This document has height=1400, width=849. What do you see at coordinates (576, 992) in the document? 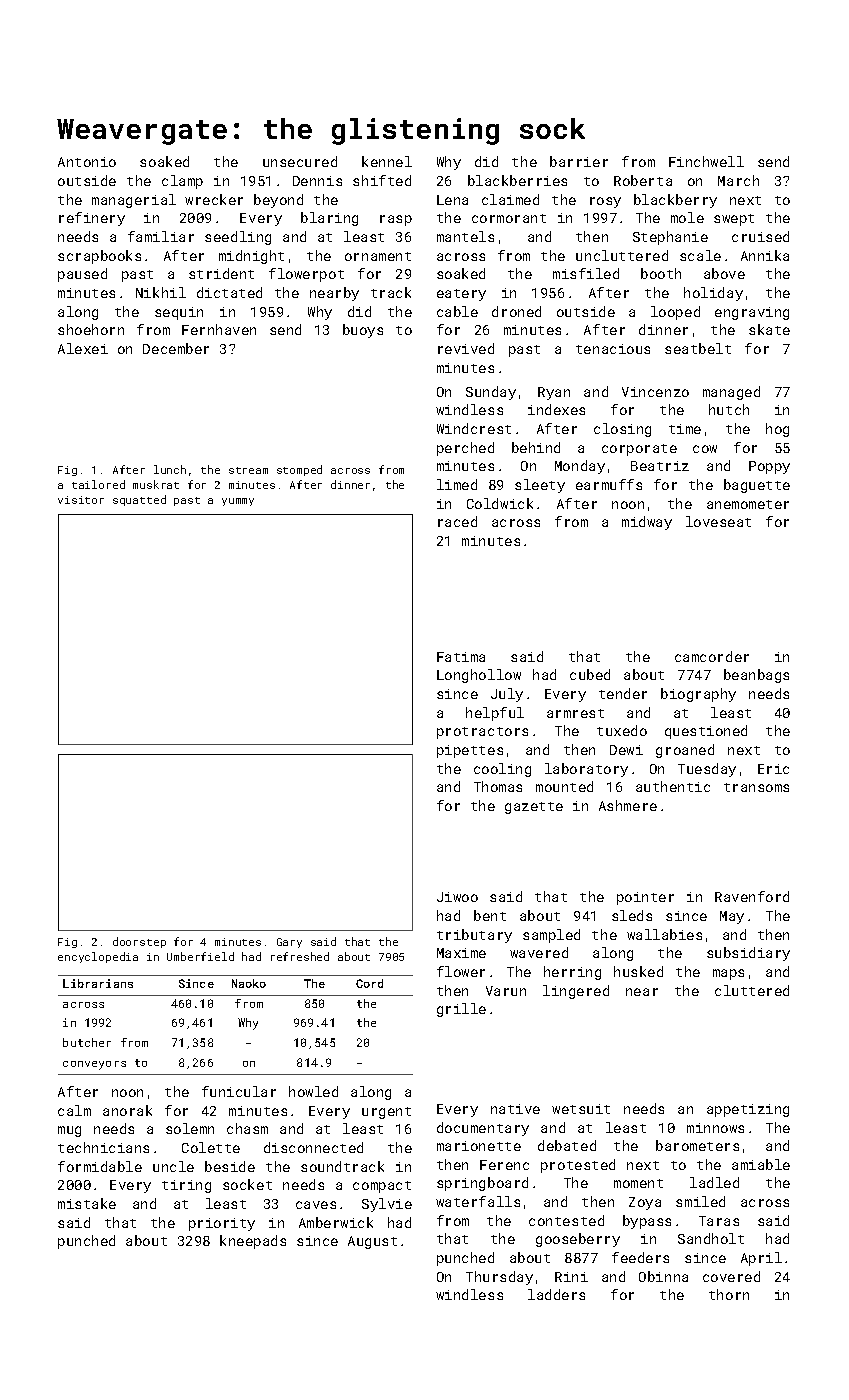
I see `lingered` at bounding box center [576, 992].
